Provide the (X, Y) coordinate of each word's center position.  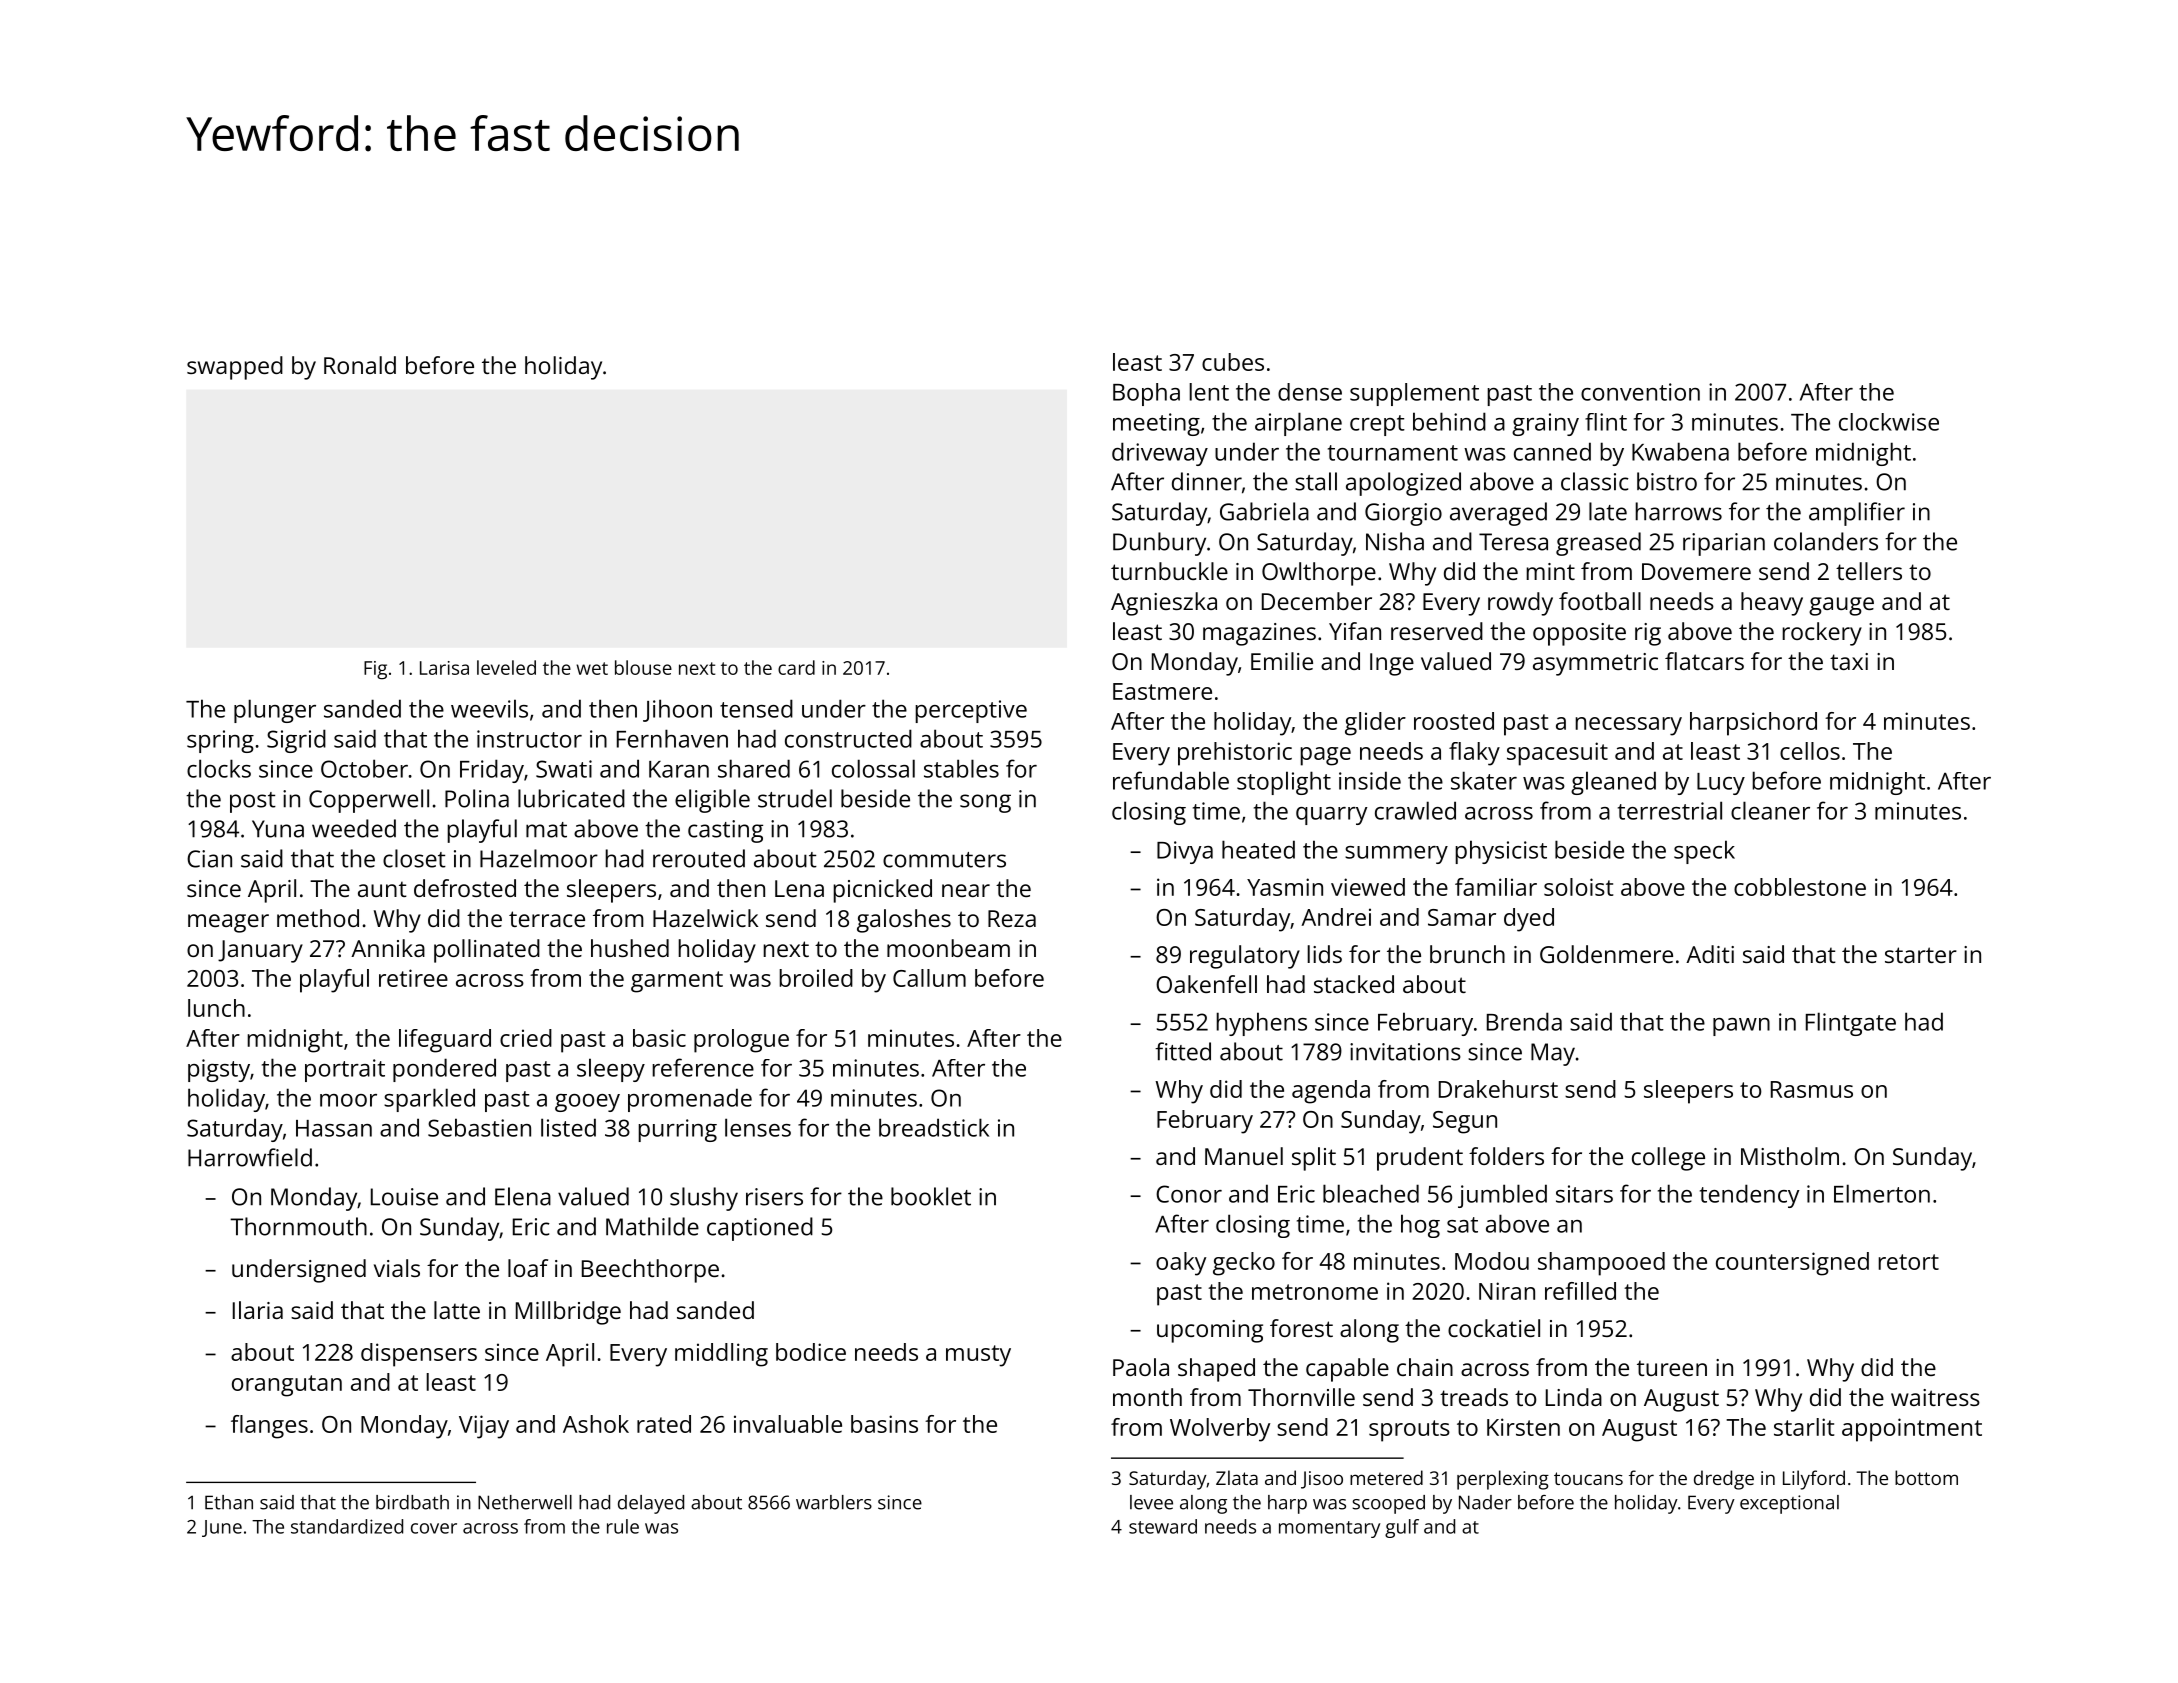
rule (623, 1526)
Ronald (360, 365)
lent (1209, 392)
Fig (375, 670)
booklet (931, 1196)
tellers (1869, 571)
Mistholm (1790, 1156)
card (796, 667)
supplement (1414, 394)
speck (1704, 852)
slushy (704, 1199)
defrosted (465, 888)
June (222, 1528)
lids (1324, 954)
